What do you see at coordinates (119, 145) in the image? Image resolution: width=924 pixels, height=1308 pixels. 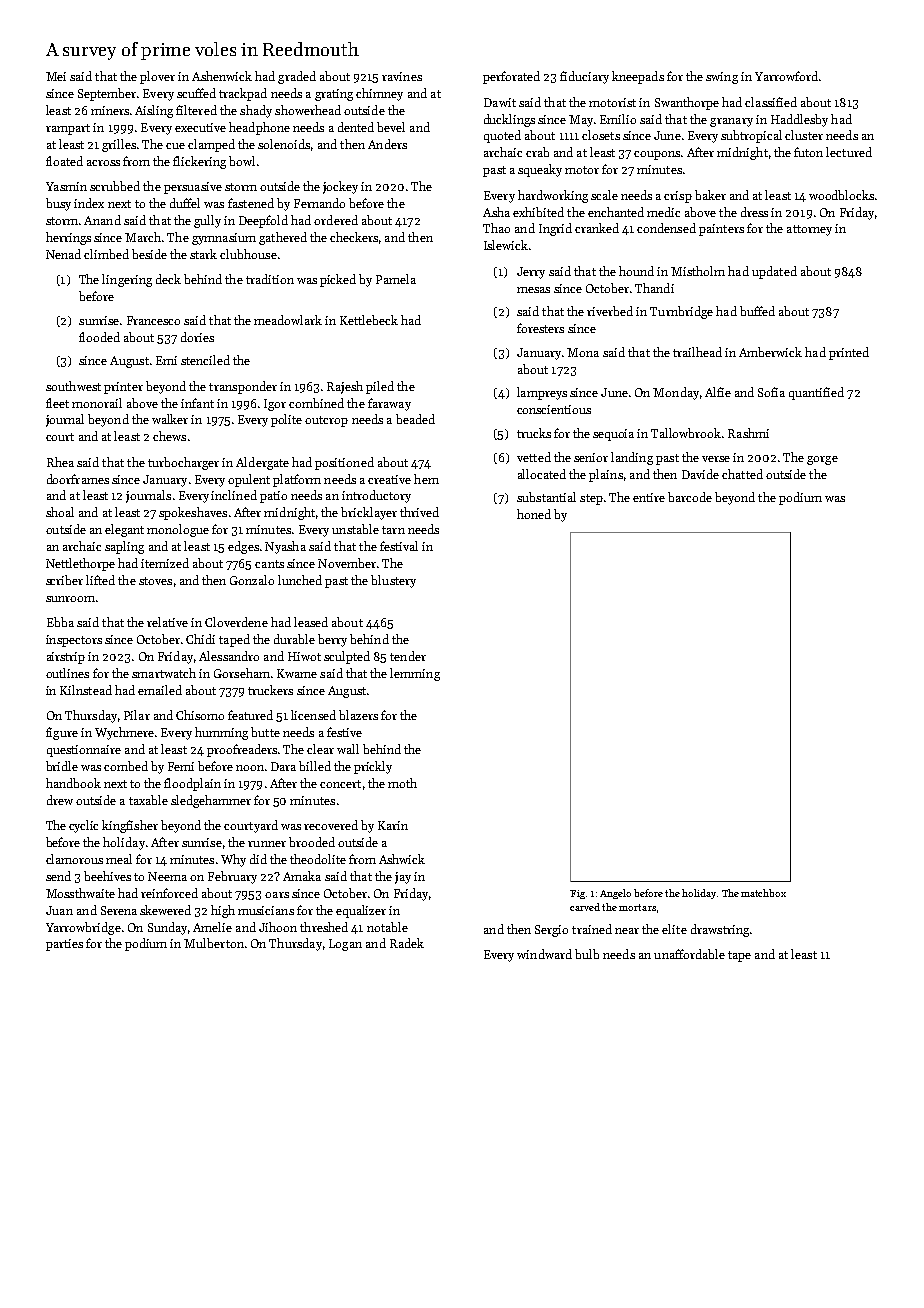 I see `grilles` at bounding box center [119, 145].
